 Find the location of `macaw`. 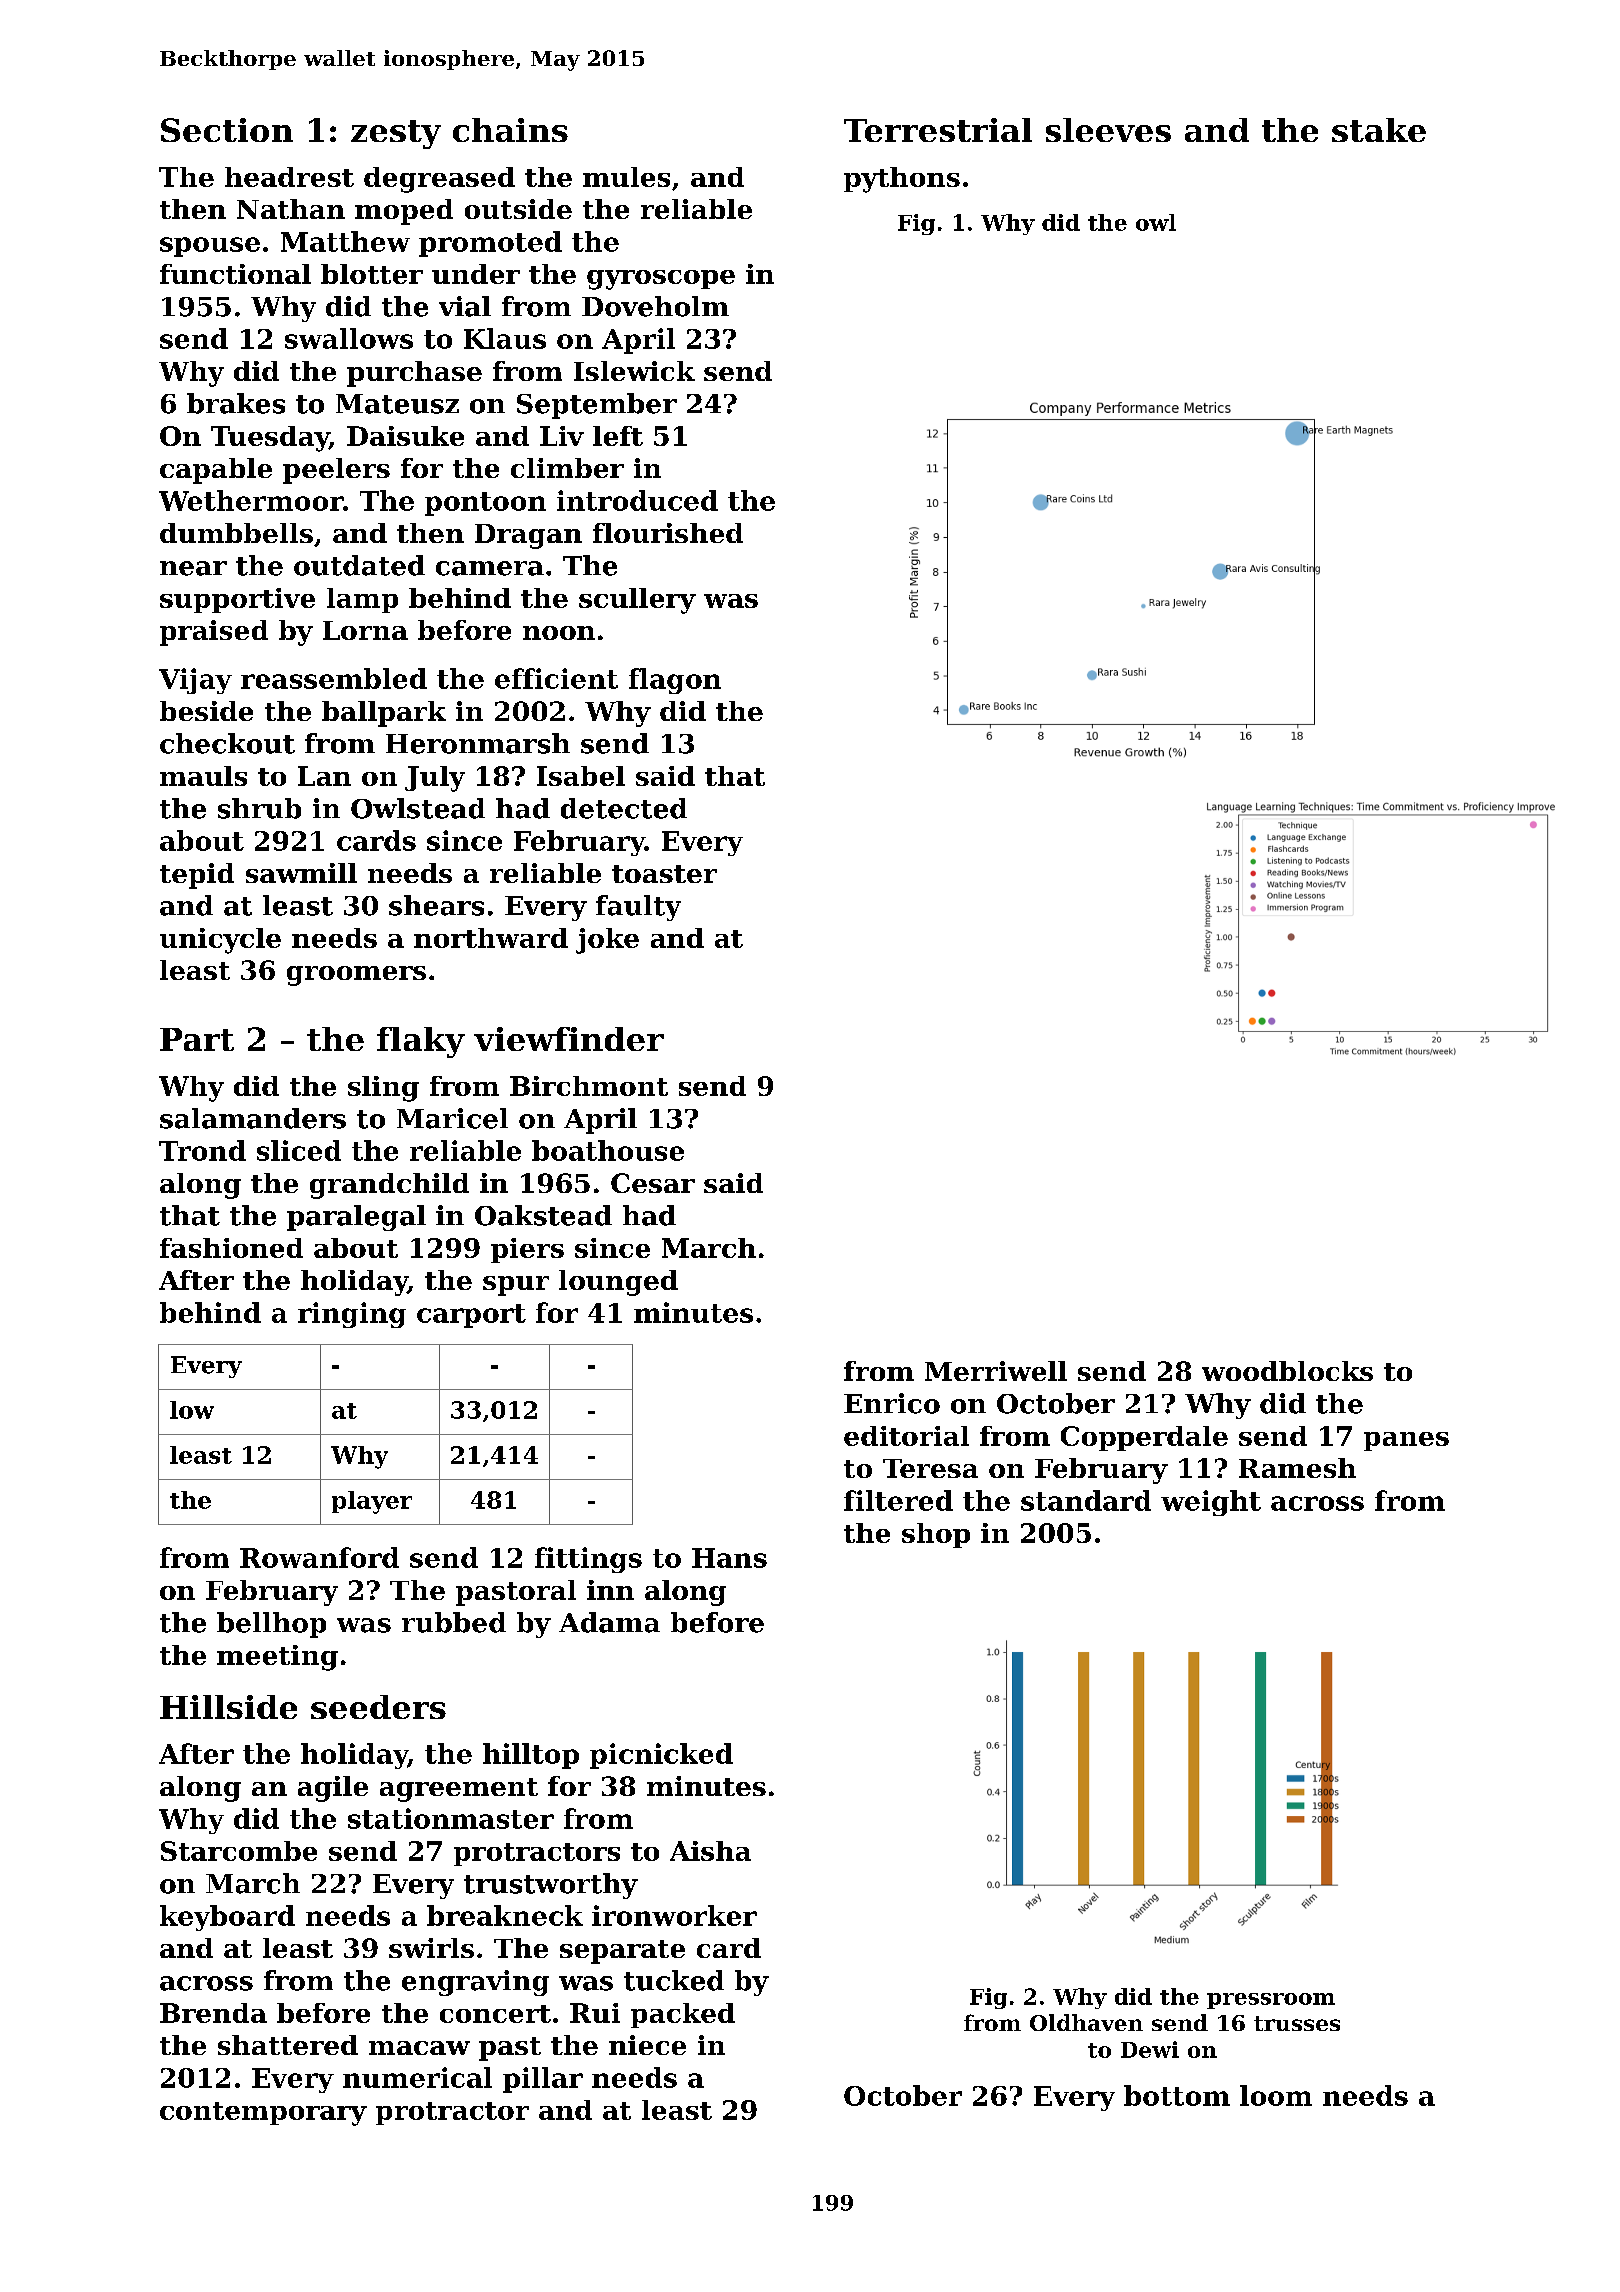

macaw is located at coordinates (419, 2048).
